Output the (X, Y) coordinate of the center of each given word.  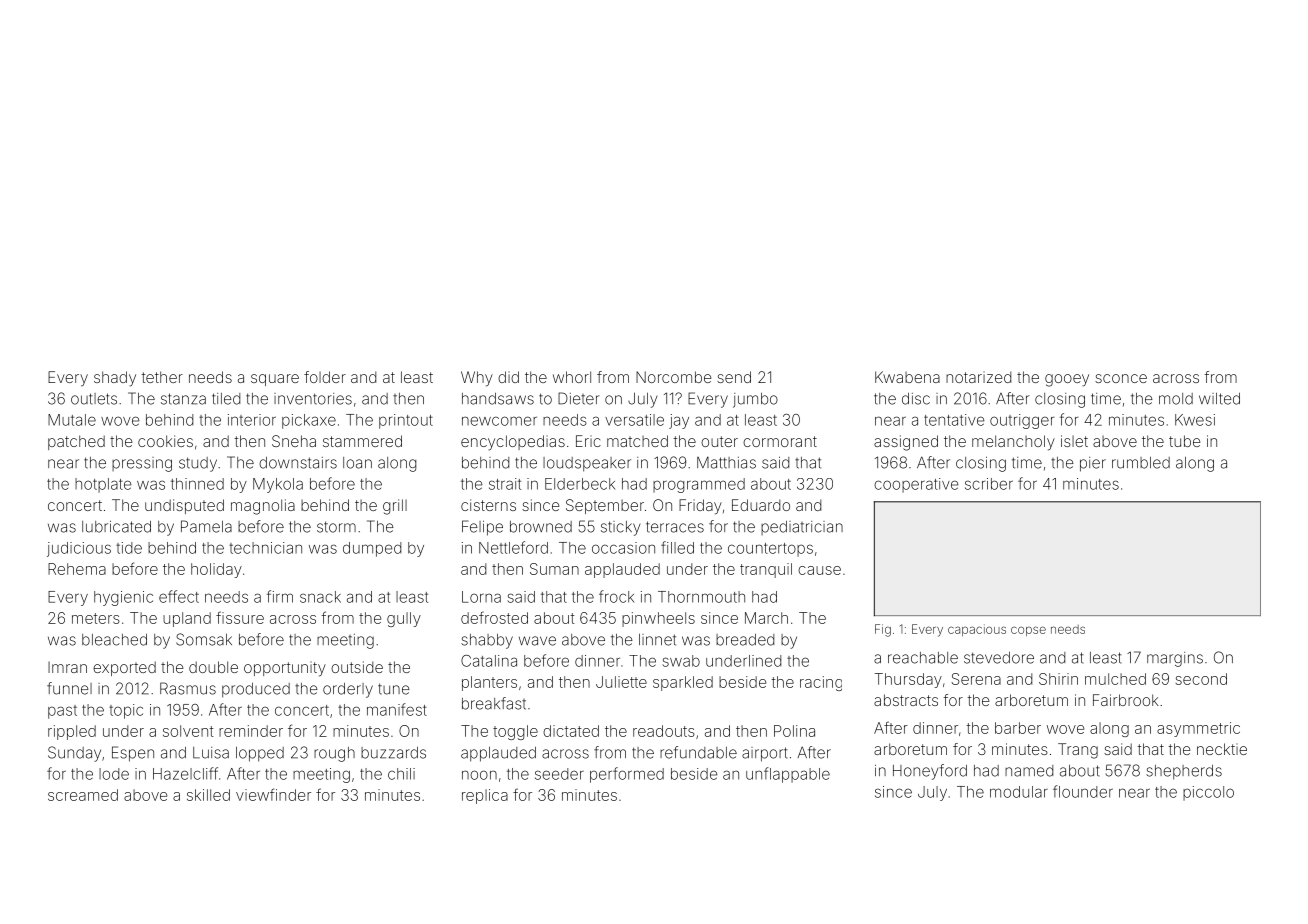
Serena (976, 679)
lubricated (116, 527)
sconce (1121, 378)
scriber (989, 484)
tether (162, 377)
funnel (69, 688)
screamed (83, 795)
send (734, 377)
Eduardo (761, 505)
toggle (515, 732)
